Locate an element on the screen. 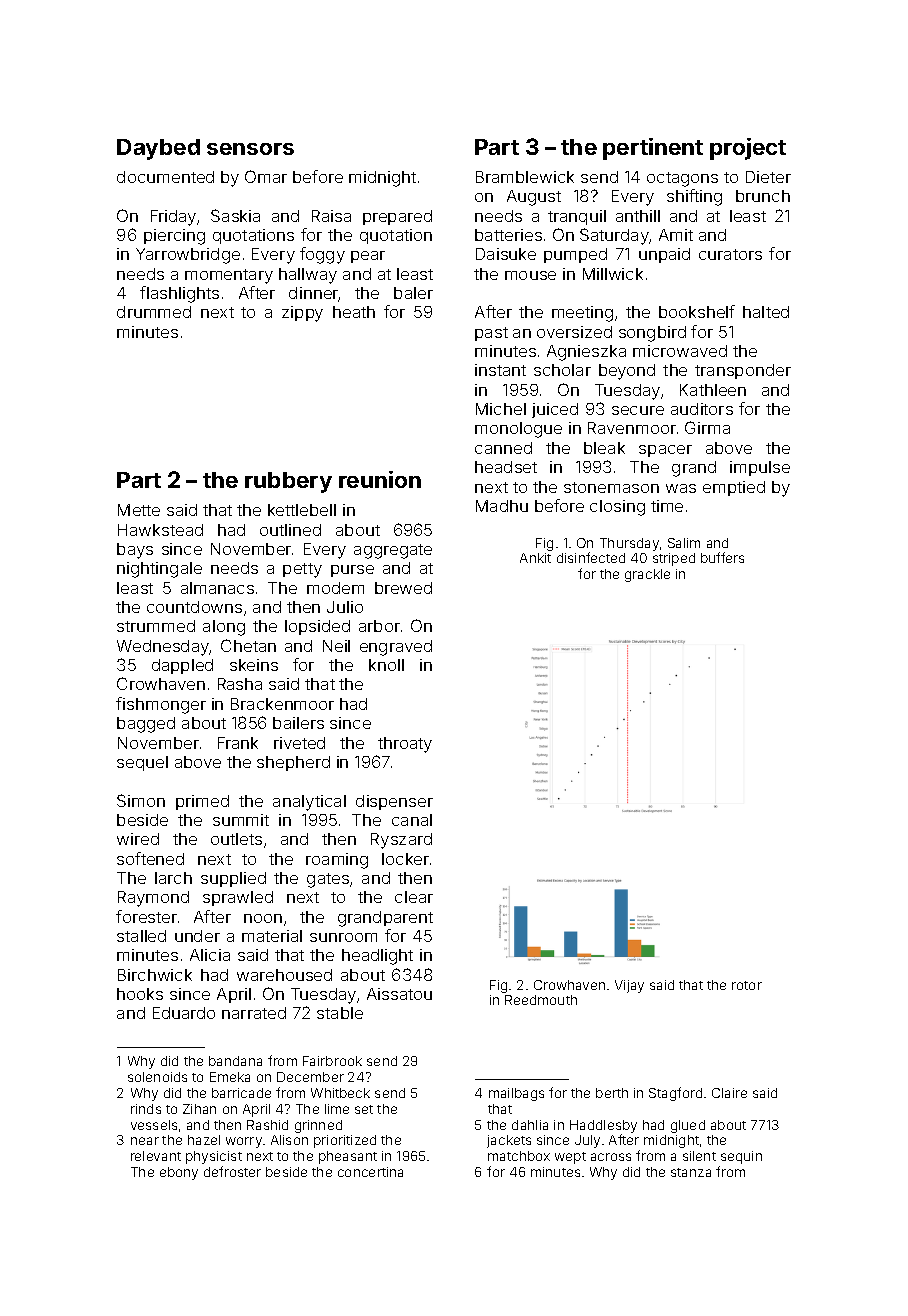 This screenshot has width=908, height=1316. buffers is located at coordinates (722, 557).
